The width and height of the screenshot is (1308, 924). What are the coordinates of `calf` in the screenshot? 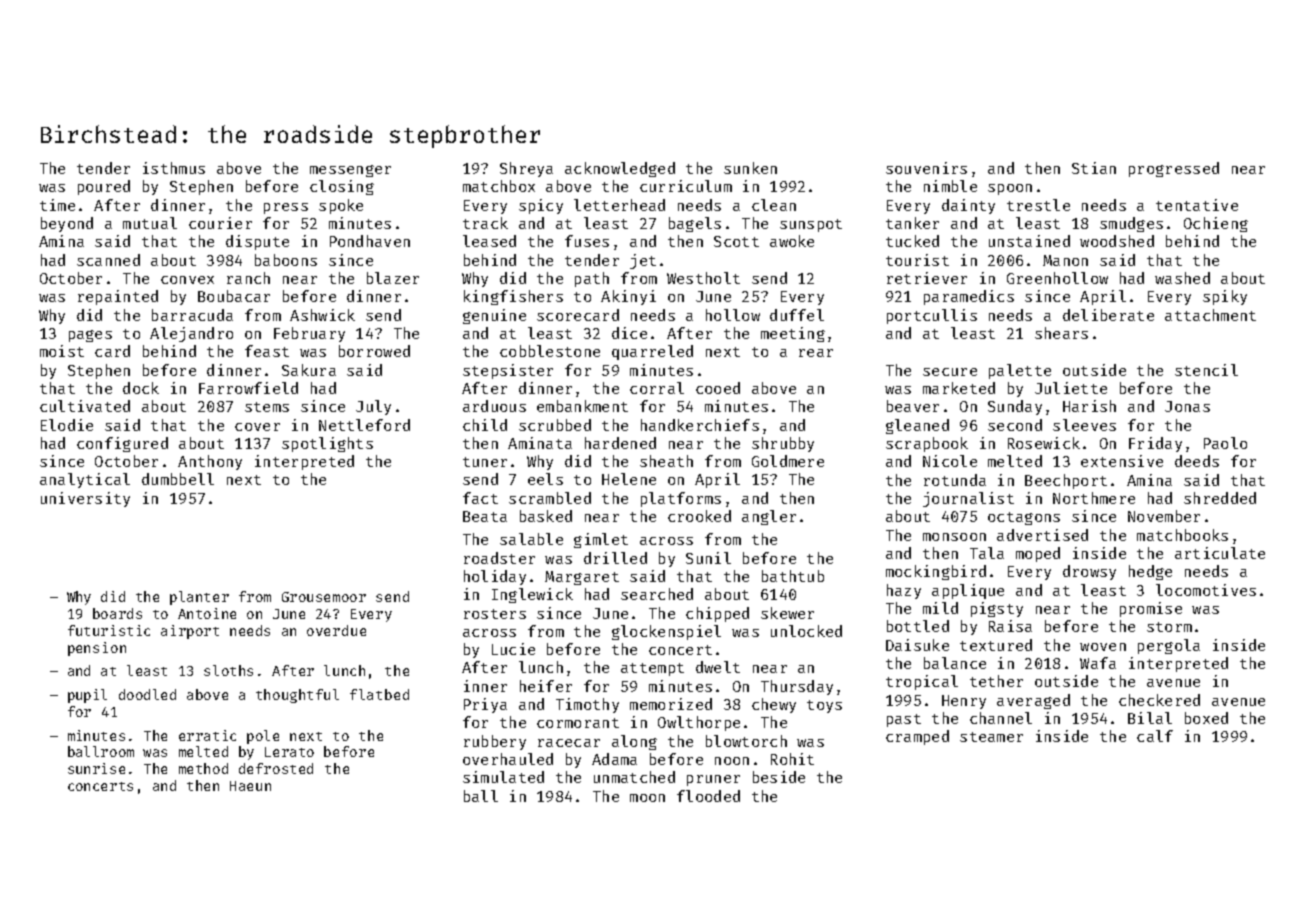 It's located at (1155, 736).
